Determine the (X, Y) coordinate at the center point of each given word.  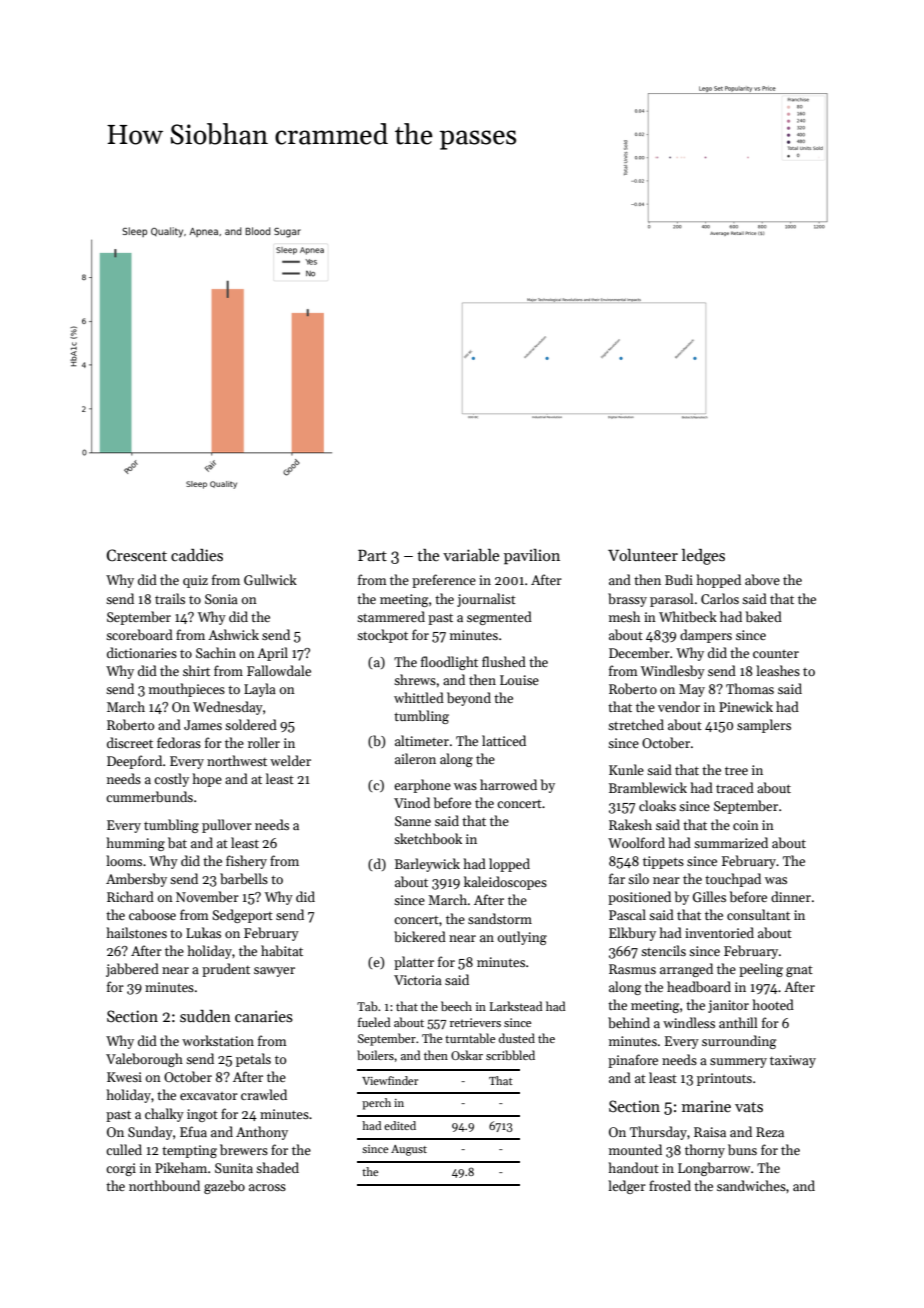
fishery (246, 862)
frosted (670, 1185)
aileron (415, 758)
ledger (627, 1187)
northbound (164, 1185)
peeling (761, 970)
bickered (420, 936)
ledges (703, 557)
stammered (391, 616)
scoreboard (139, 634)
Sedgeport (242, 916)
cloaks (657, 805)
